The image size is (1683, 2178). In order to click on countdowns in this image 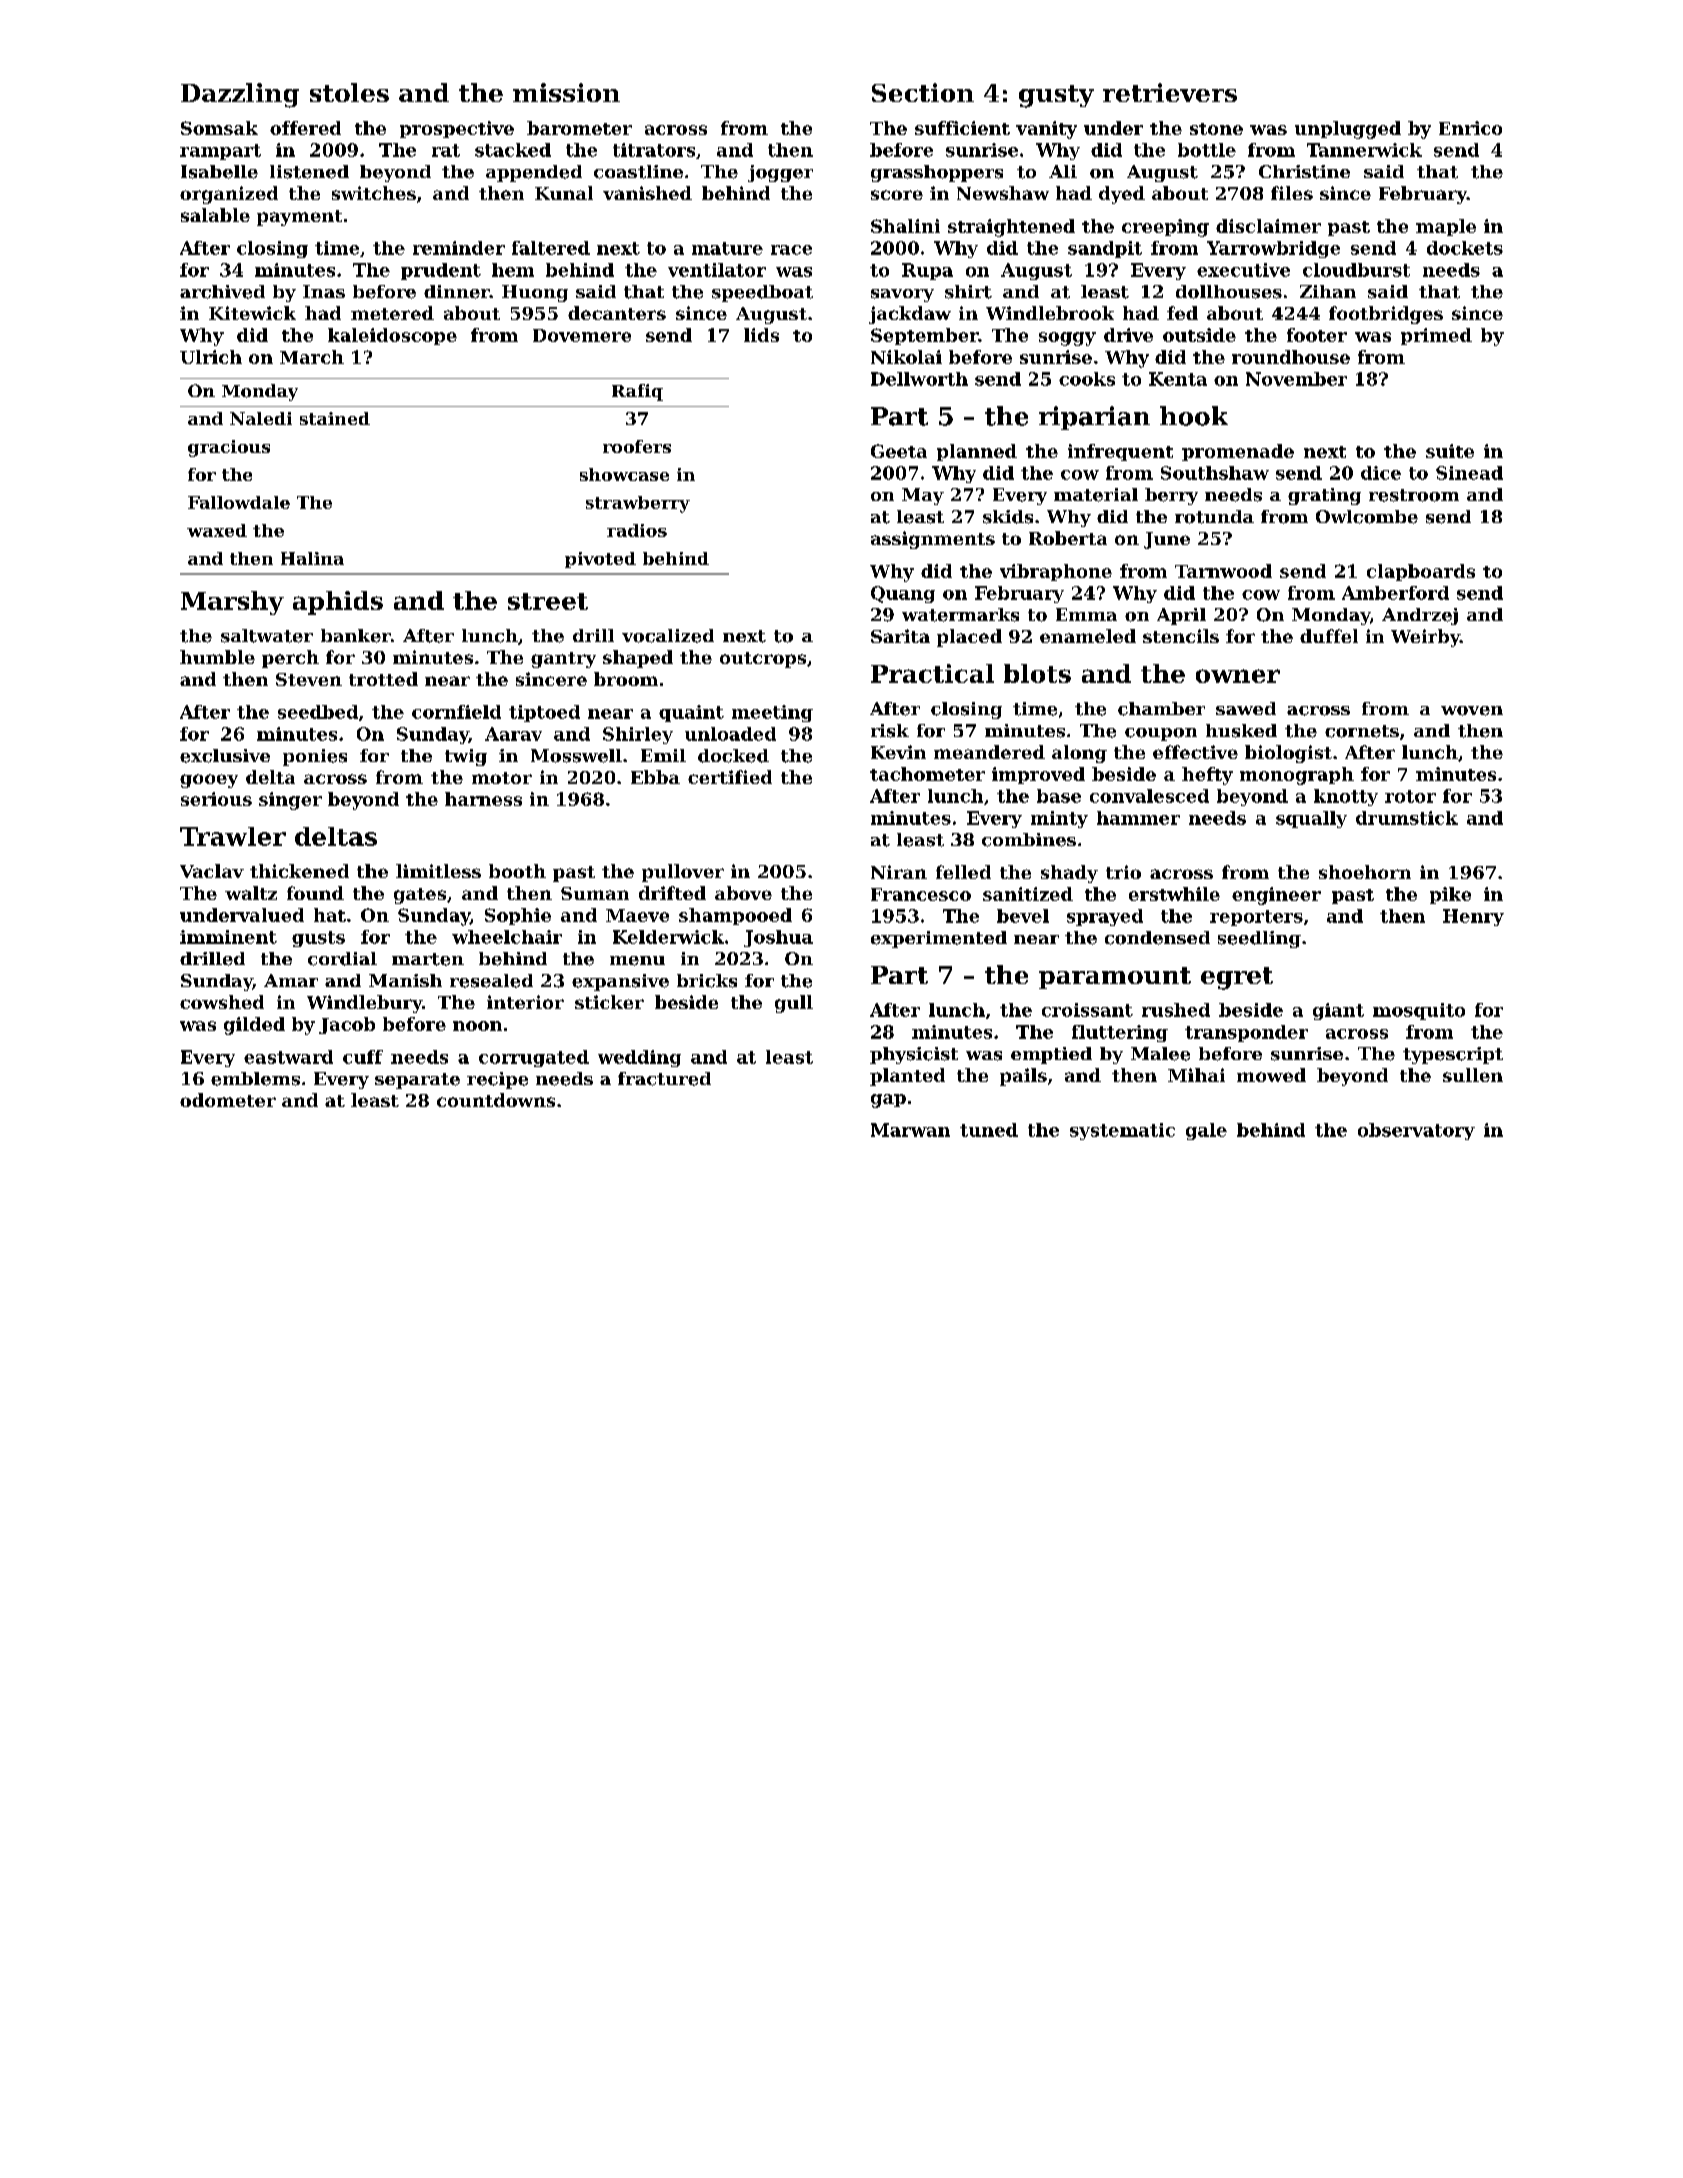, I will do `click(496, 1100)`.
